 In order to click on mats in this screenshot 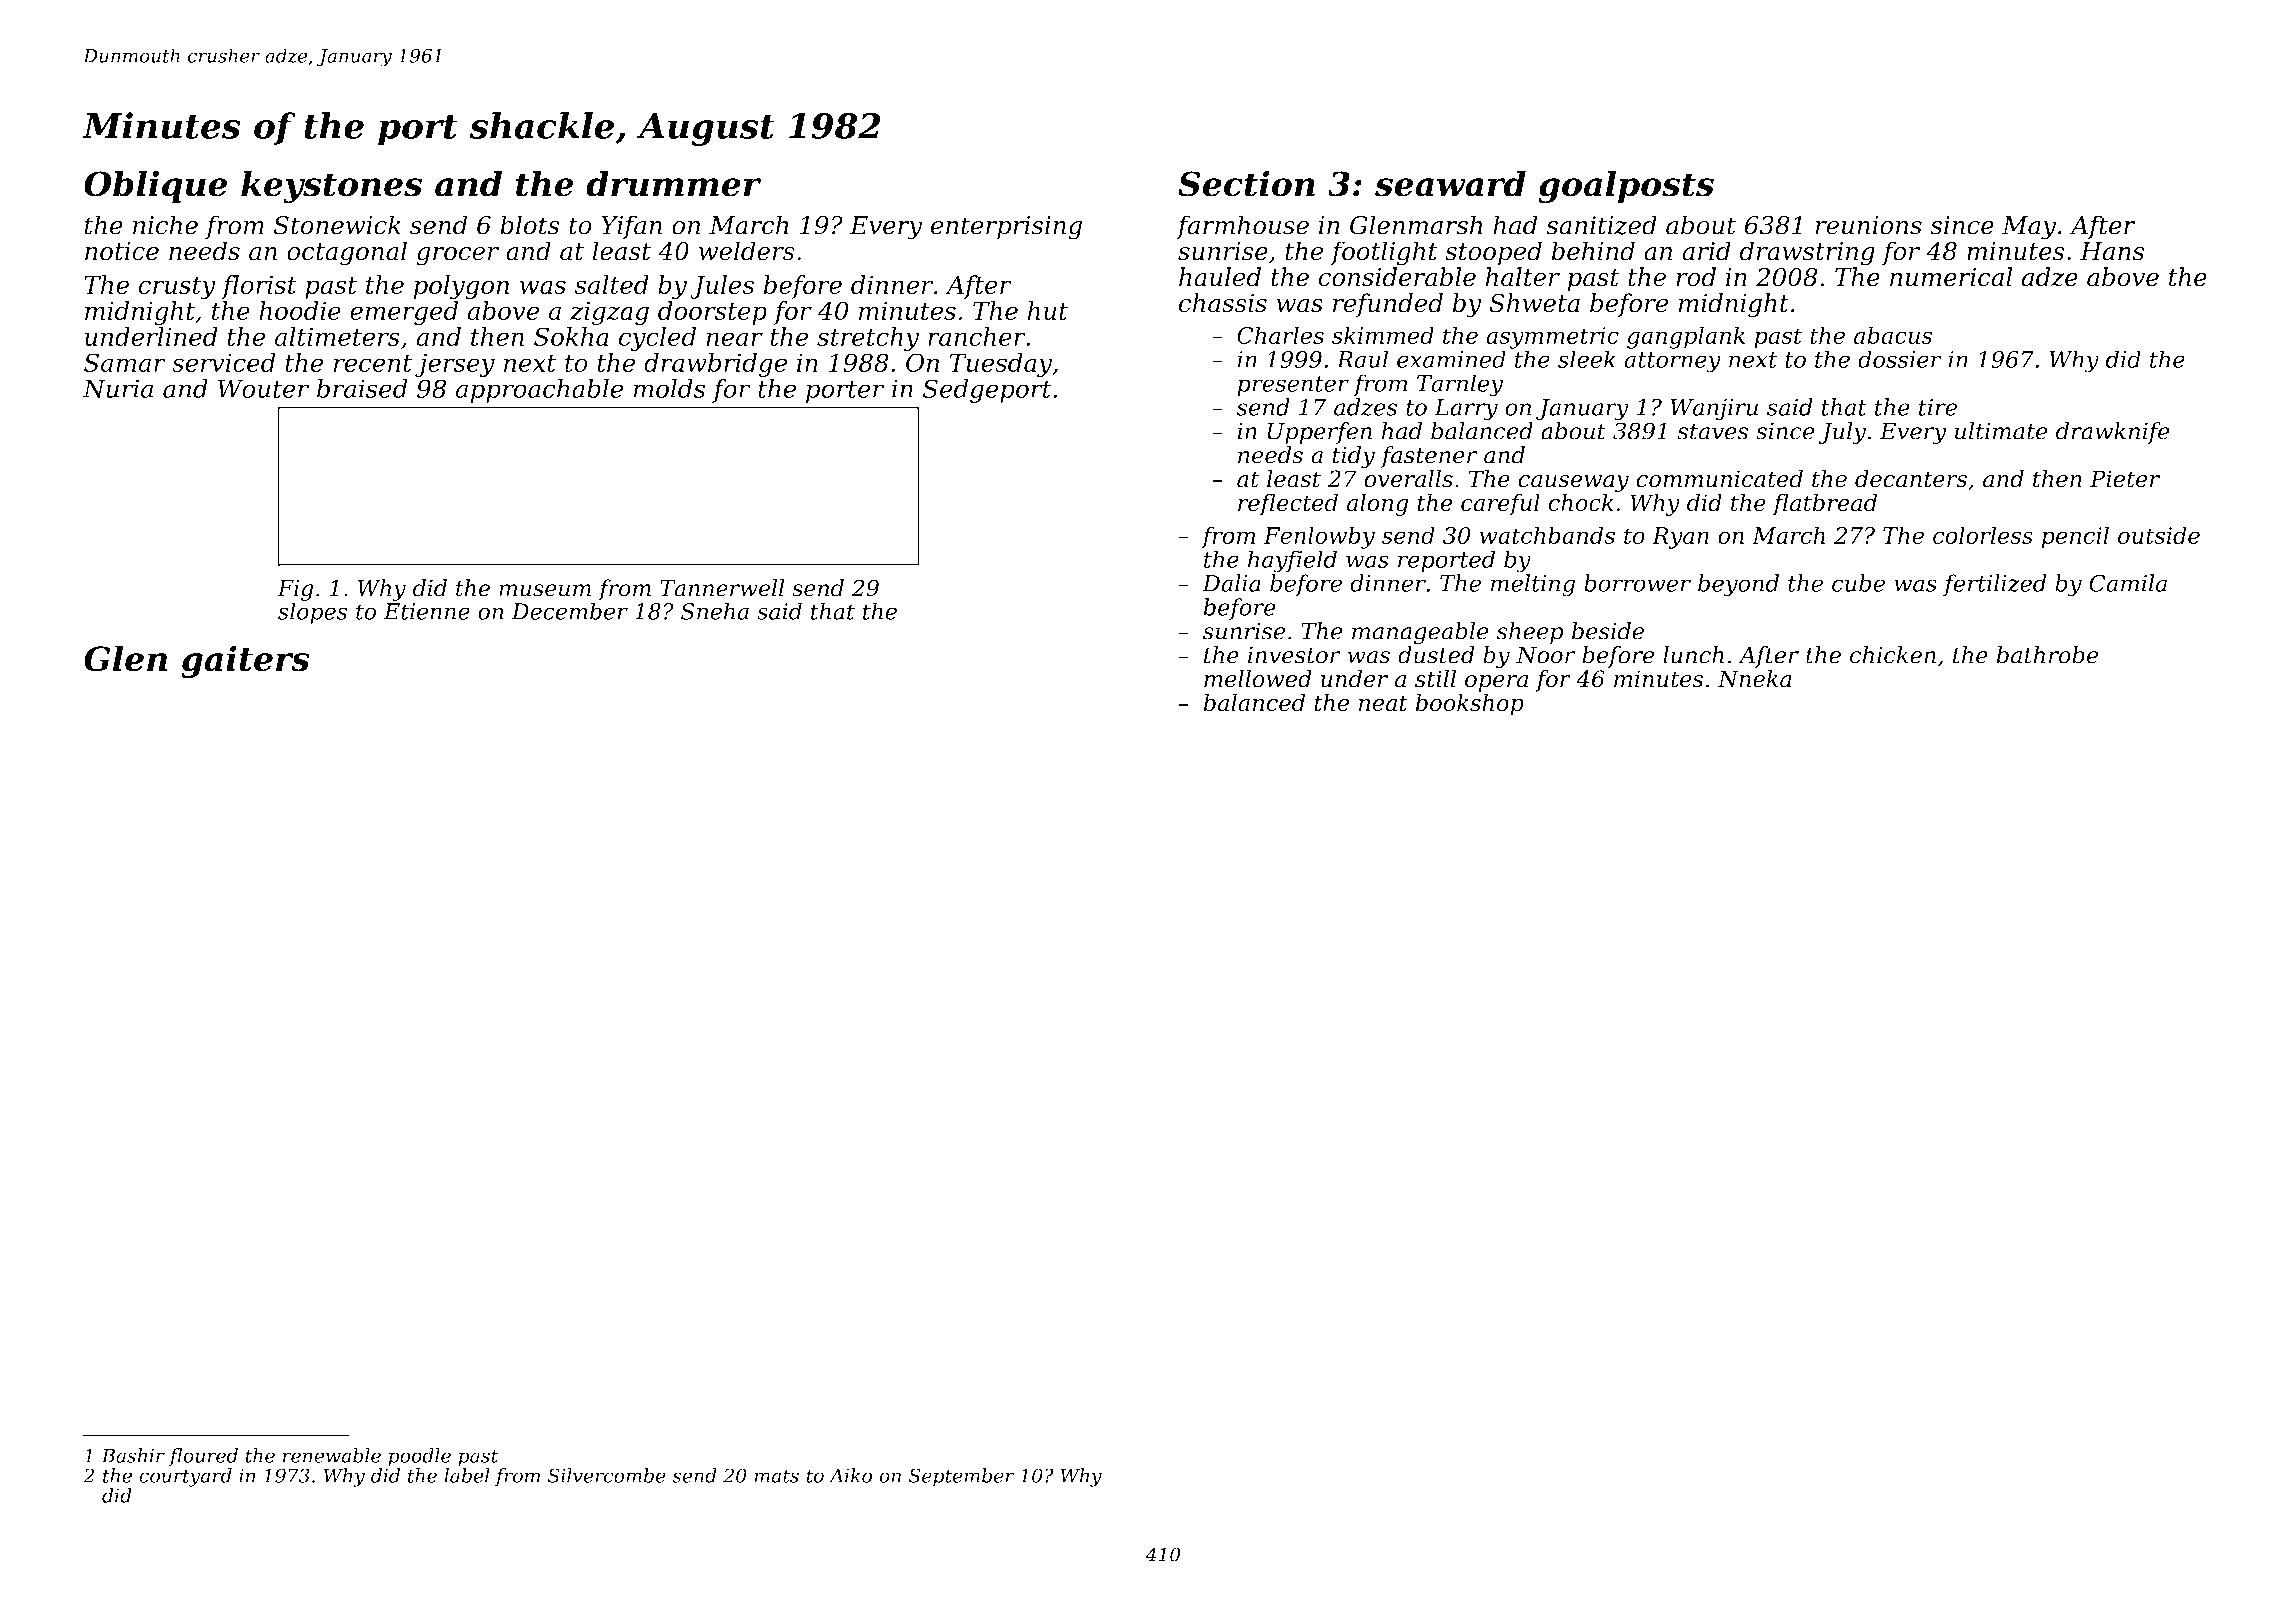, I will do `click(776, 1476)`.
